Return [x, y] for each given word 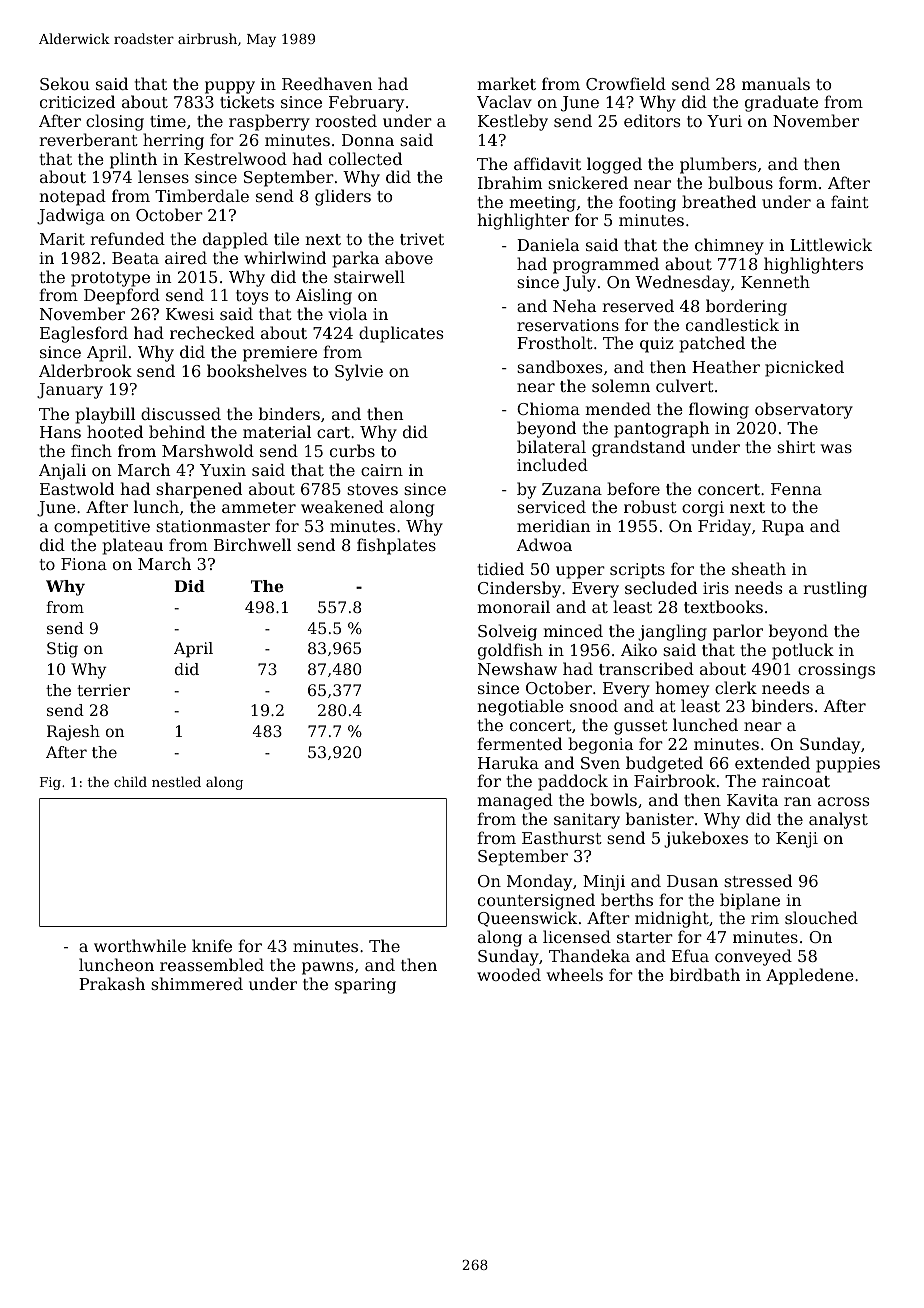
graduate [781, 103]
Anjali [62, 471]
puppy [230, 87]
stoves [372, 489]
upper [580, 572]
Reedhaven [327, 83]
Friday [724, 527]
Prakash [112, 983]
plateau [133, 546]
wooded [509, 974]
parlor [738, 632]
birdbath [705, 974]
